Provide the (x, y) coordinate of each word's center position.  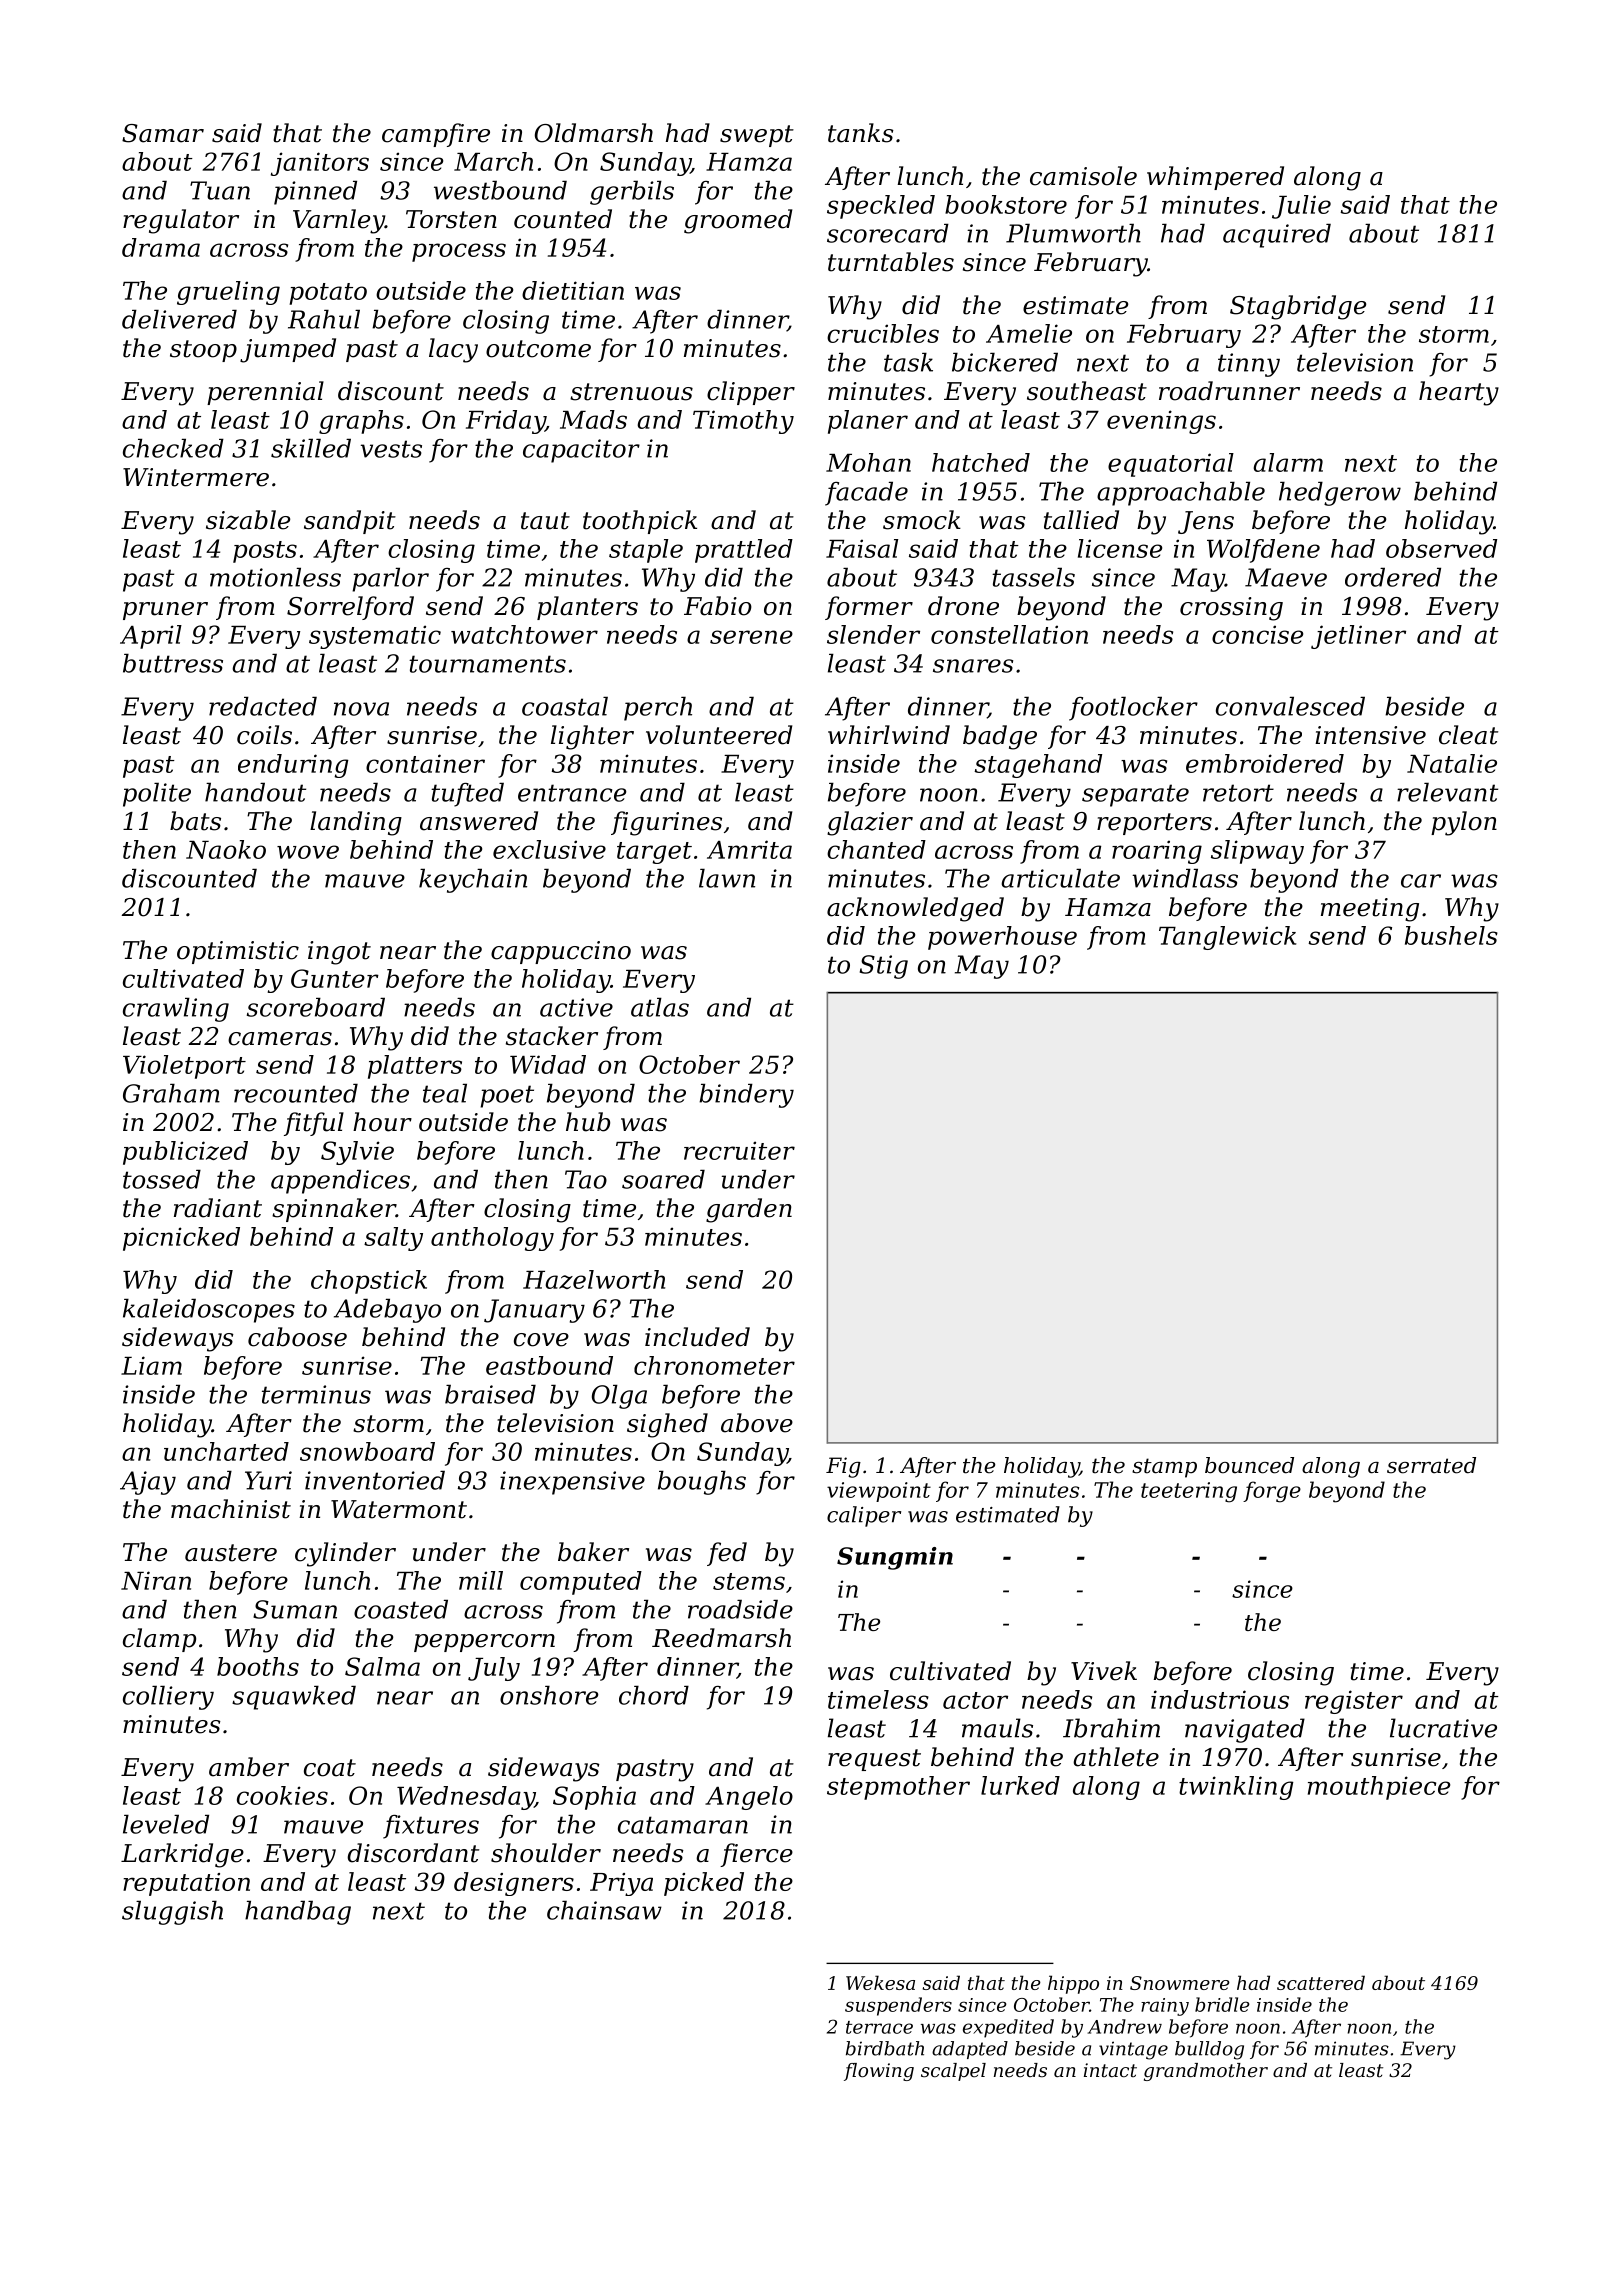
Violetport (184, 1067)
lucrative (1443, 1728)
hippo (1073, 1984)
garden (749, 1210)
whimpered (1215, 178)
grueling (228, 293)
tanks (861, 133)
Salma (382, 1666)
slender (873, 634)
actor (975, 1700)
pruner (165, 611)
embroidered (1265, 763)
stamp (1164, 1468)
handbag (298, 1913)
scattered (1321, 1982)
